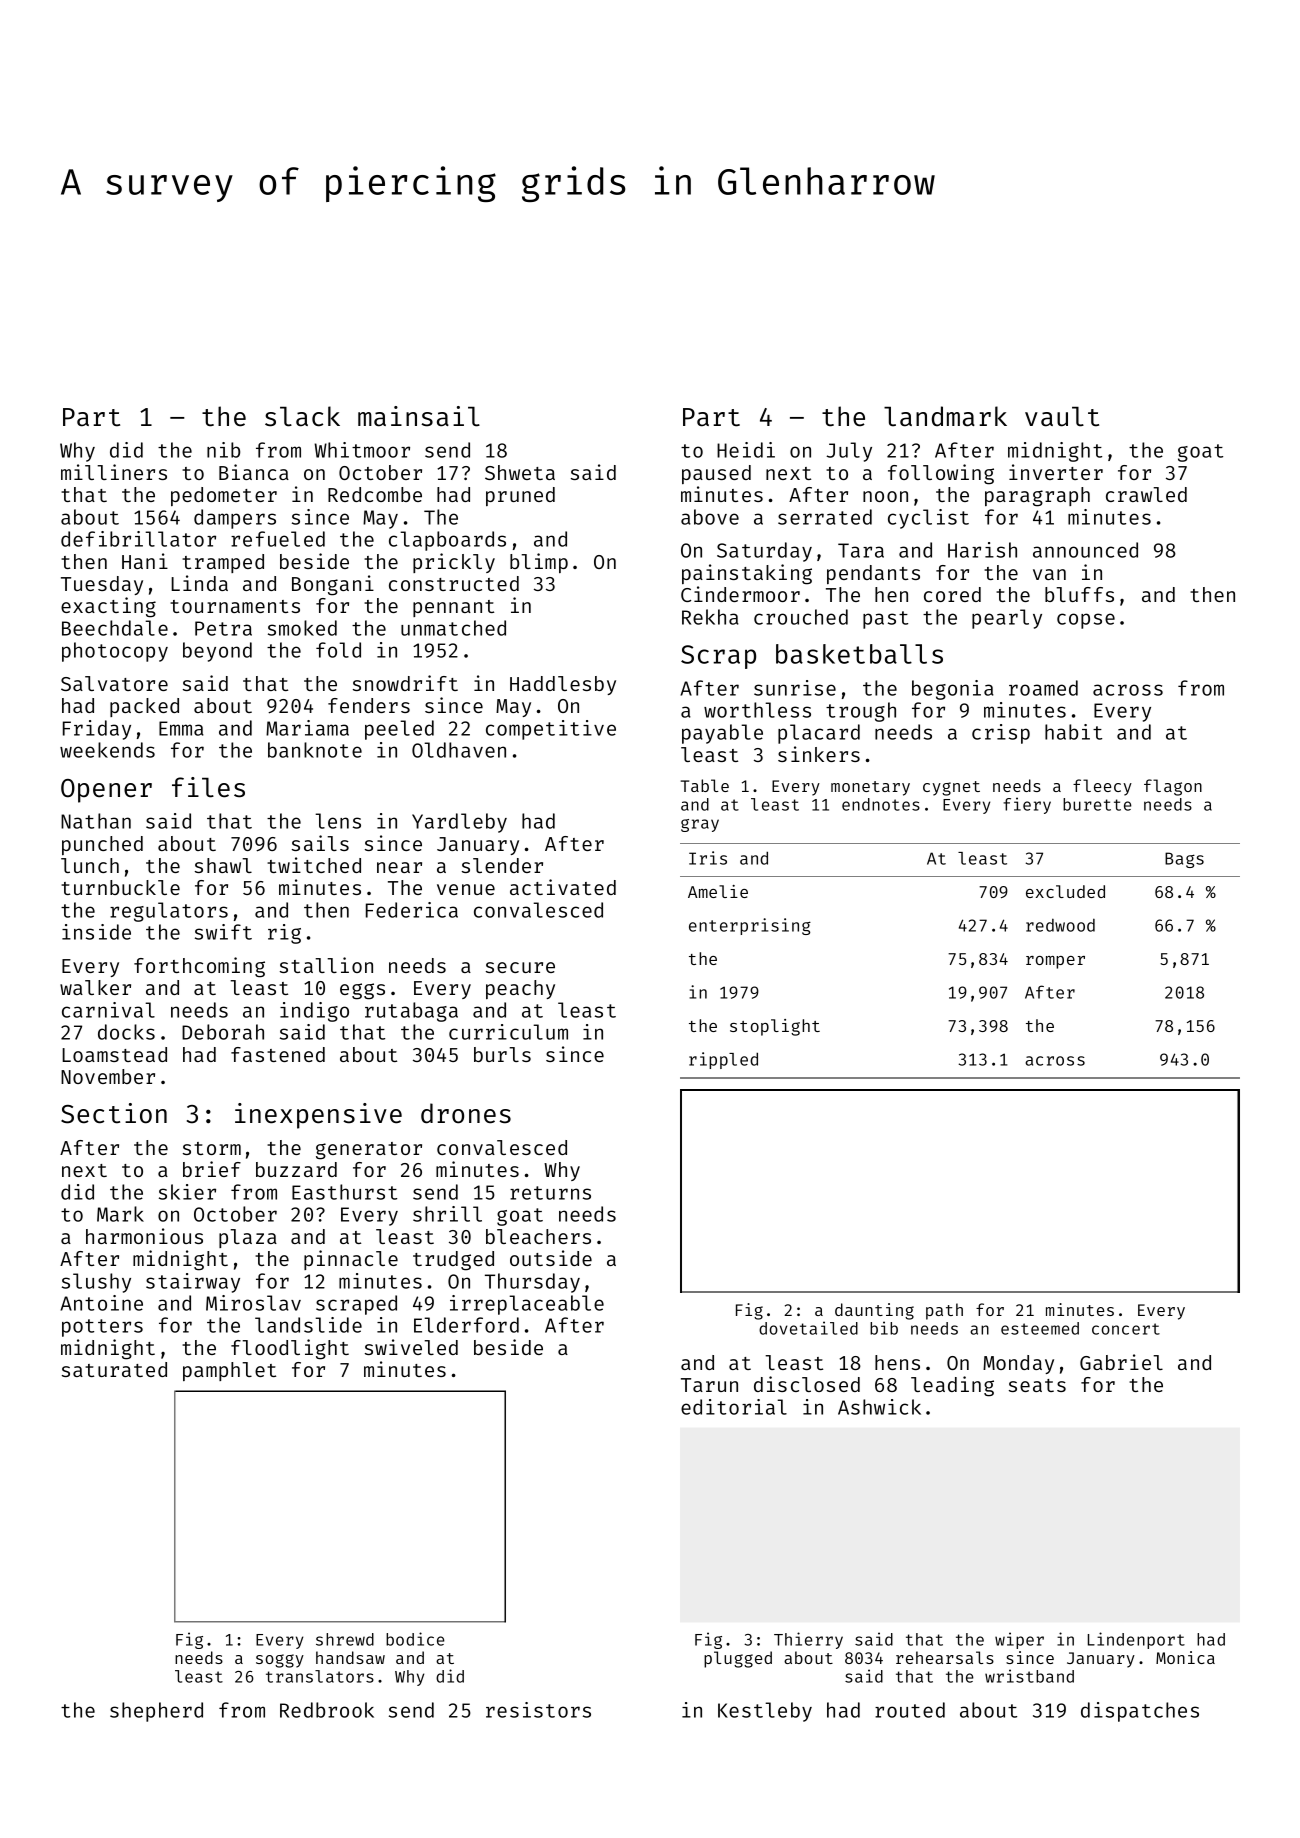 The height and width of the document is (1838, 1300). What do you see at coordinates (114, 1113) in the document?
I see `Section` at bounding box center [114, 1113].
